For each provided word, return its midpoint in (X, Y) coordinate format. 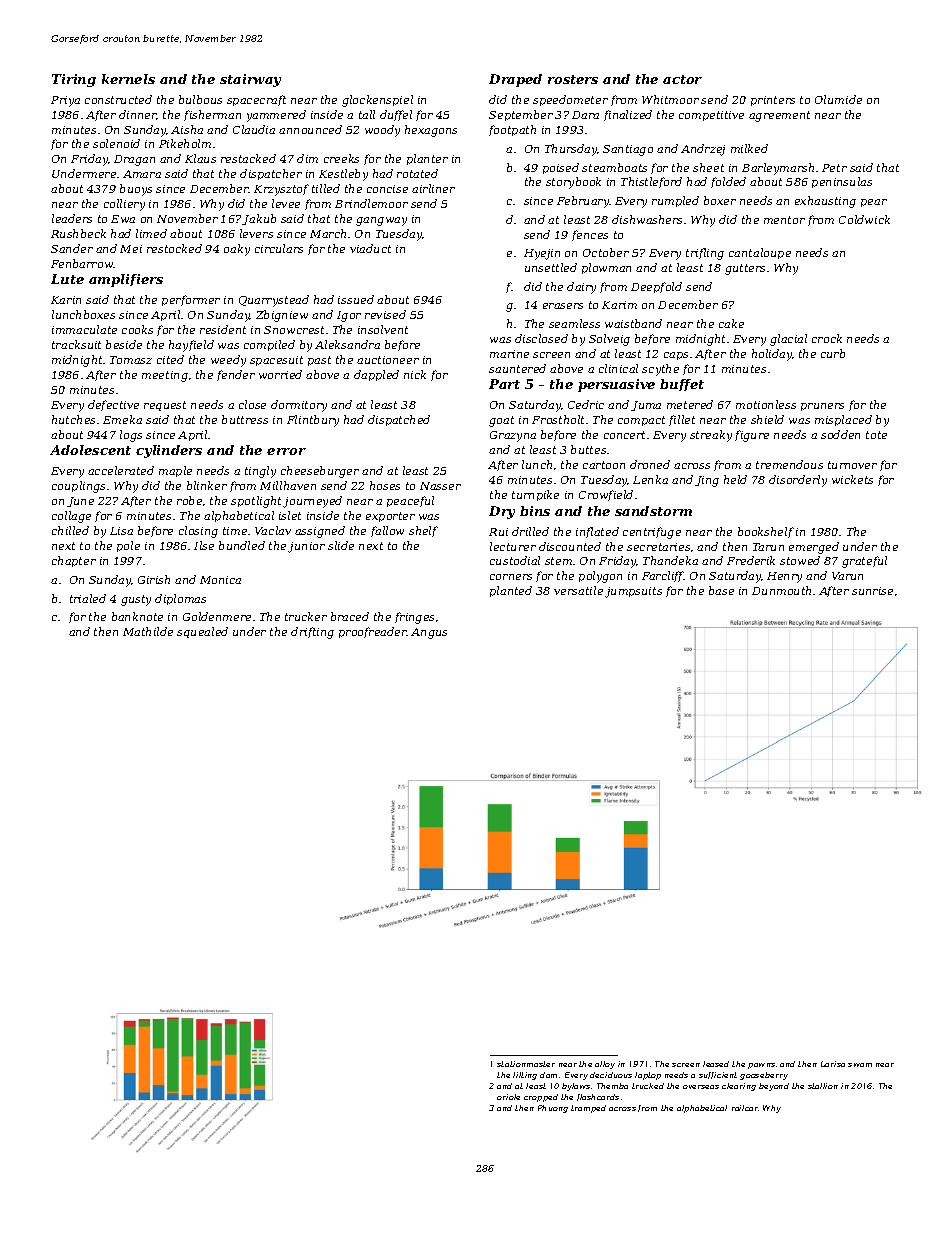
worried (280, 374)
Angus (429, 633)
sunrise (872, 591)
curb (833, 353)
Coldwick (864, 219)
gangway (381, 221)
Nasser (440, 486)
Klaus (200, 158)
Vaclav (273, 530)
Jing (707, 481)
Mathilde (148, 631)
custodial (515, 560)
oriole (508, 1097)
